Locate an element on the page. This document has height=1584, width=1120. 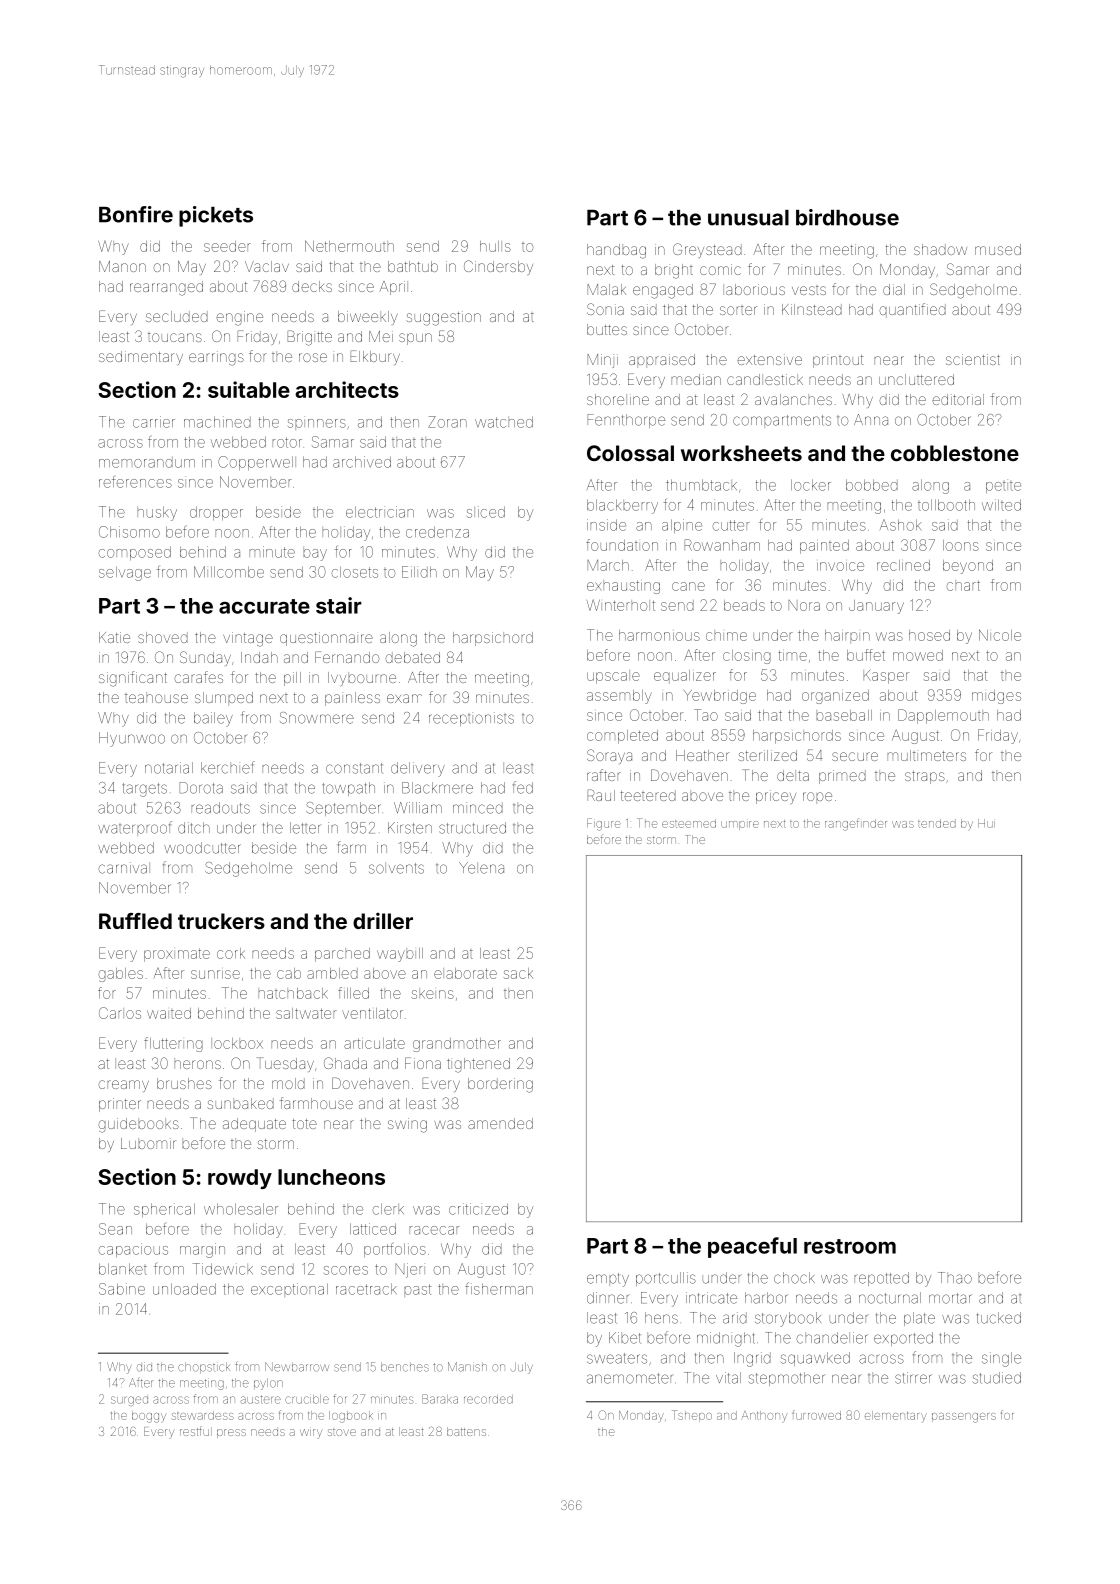
structured is located at coordinates (472, 828).
